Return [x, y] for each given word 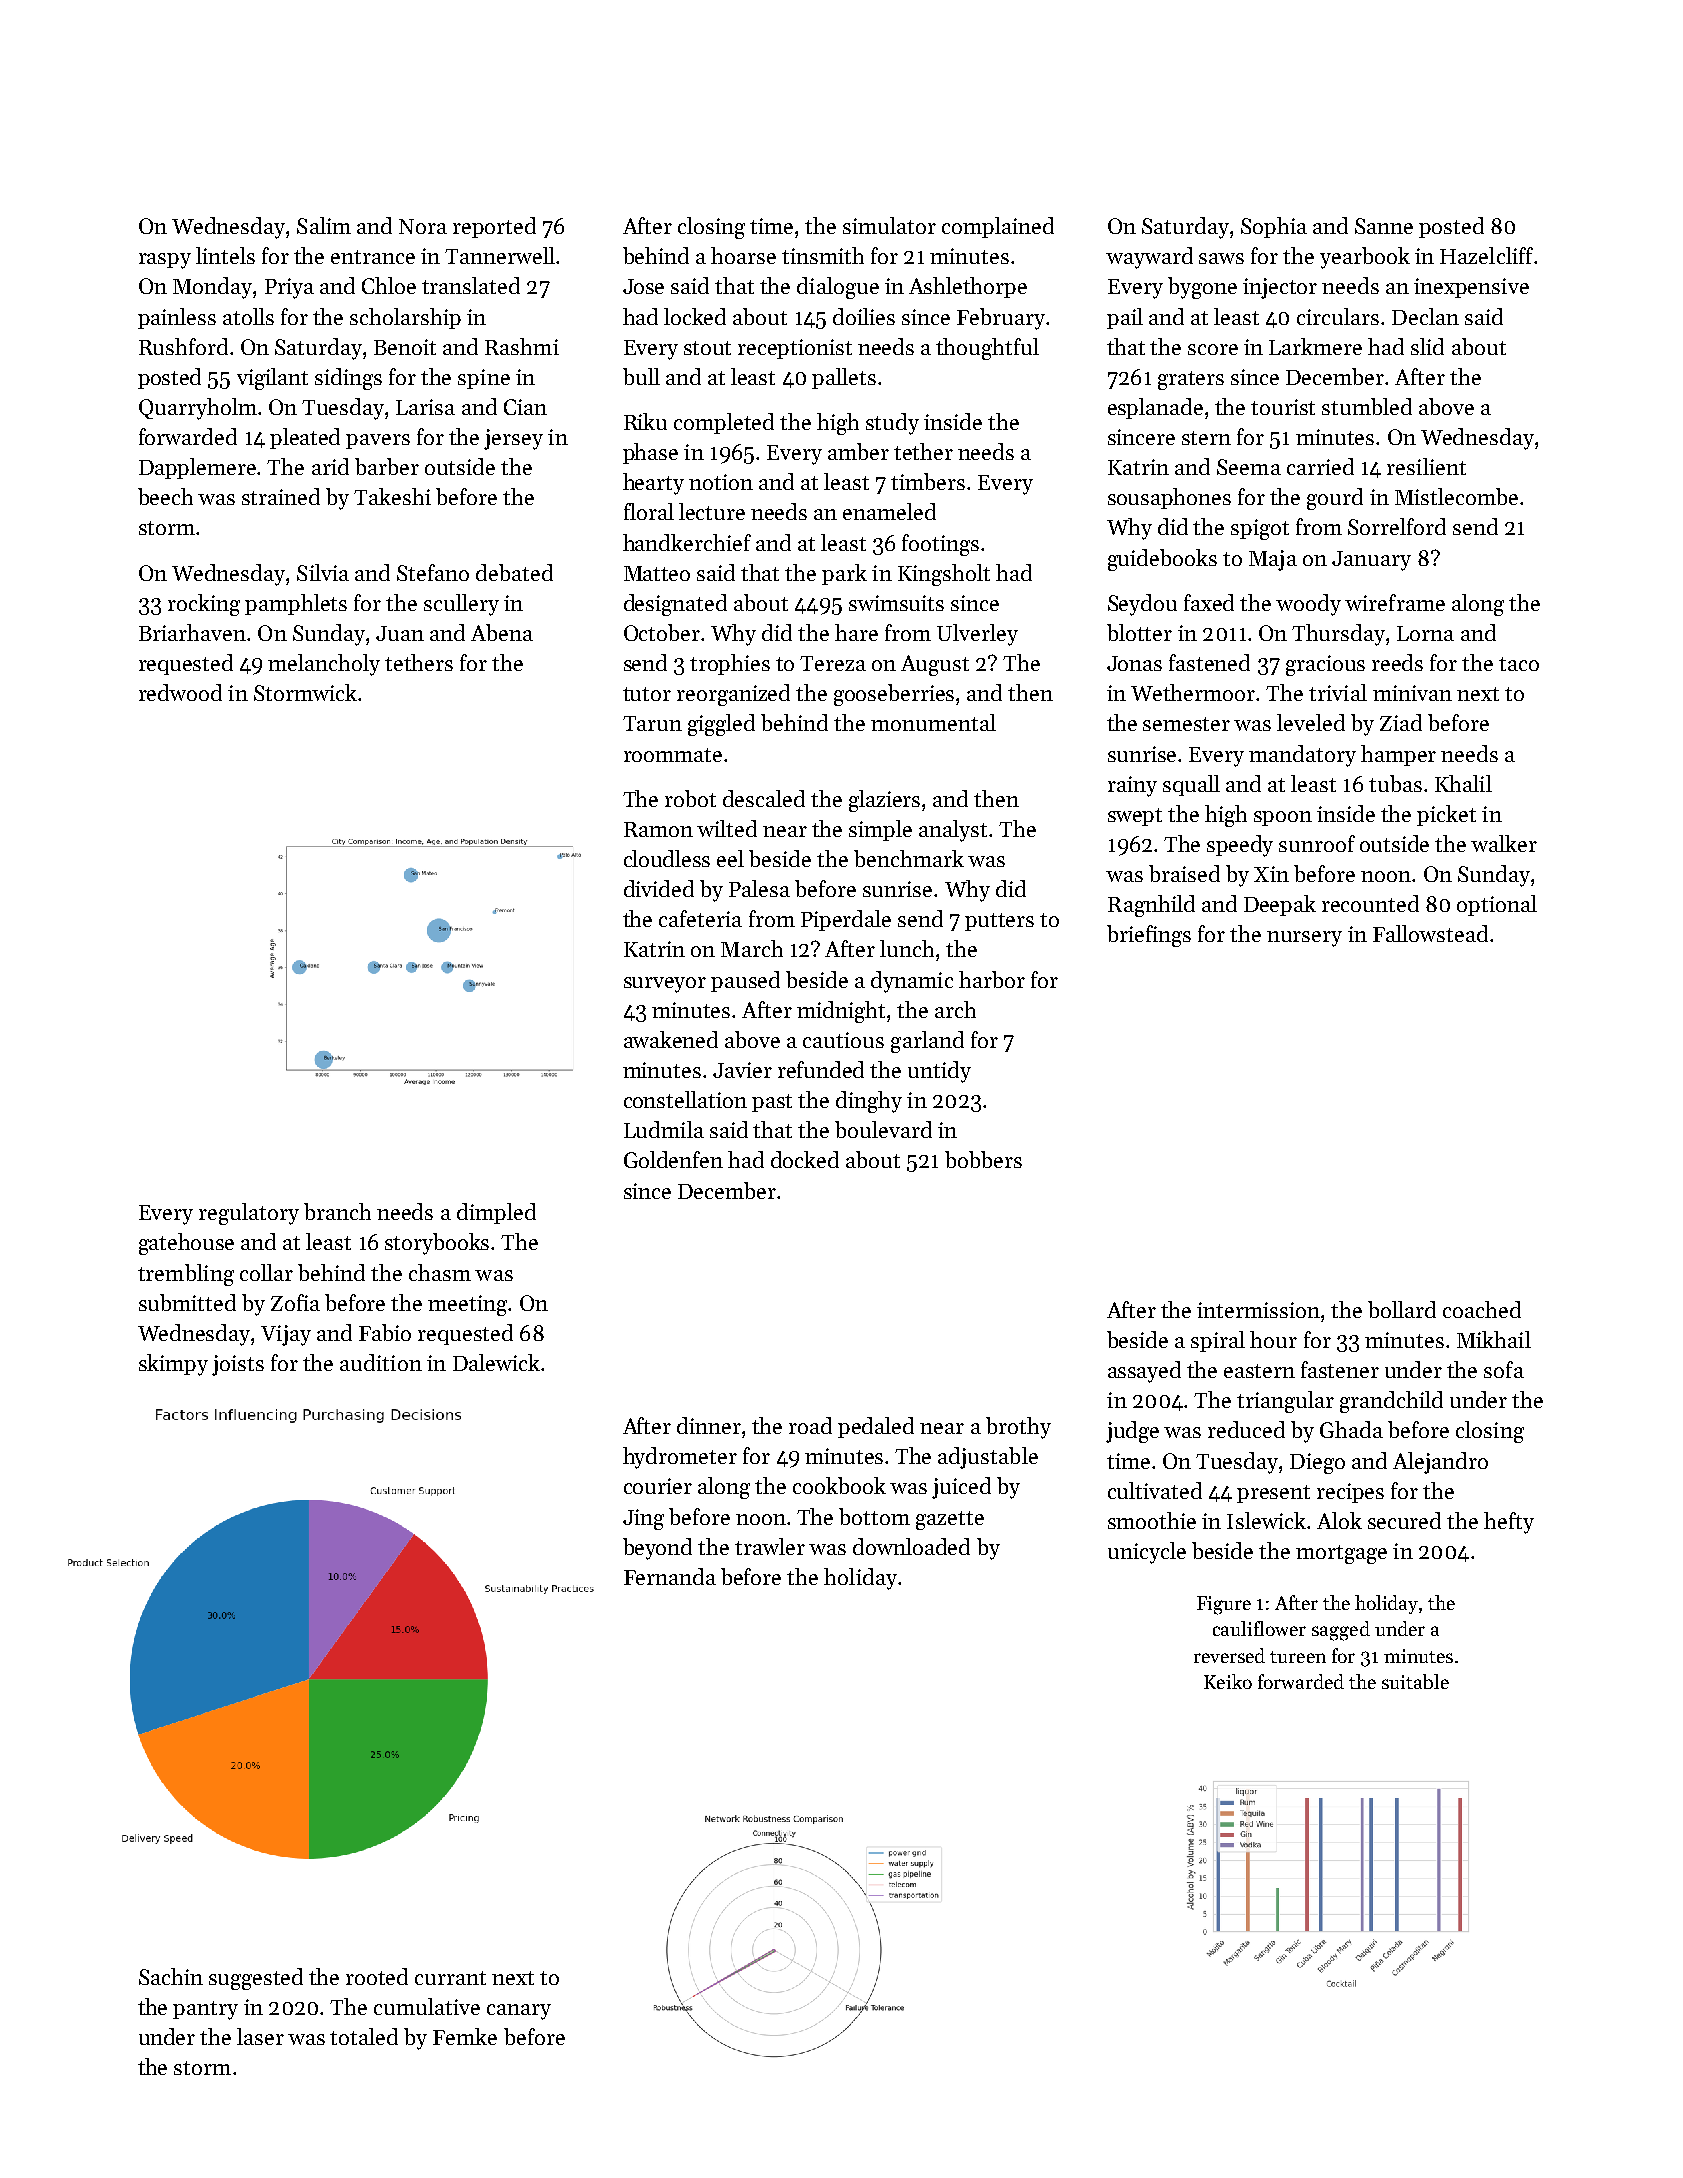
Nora [423, 226]
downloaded [911, 1546]
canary [519, 2012]
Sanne [1384, 226]
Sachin [171, 1976]
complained [998, 227]
